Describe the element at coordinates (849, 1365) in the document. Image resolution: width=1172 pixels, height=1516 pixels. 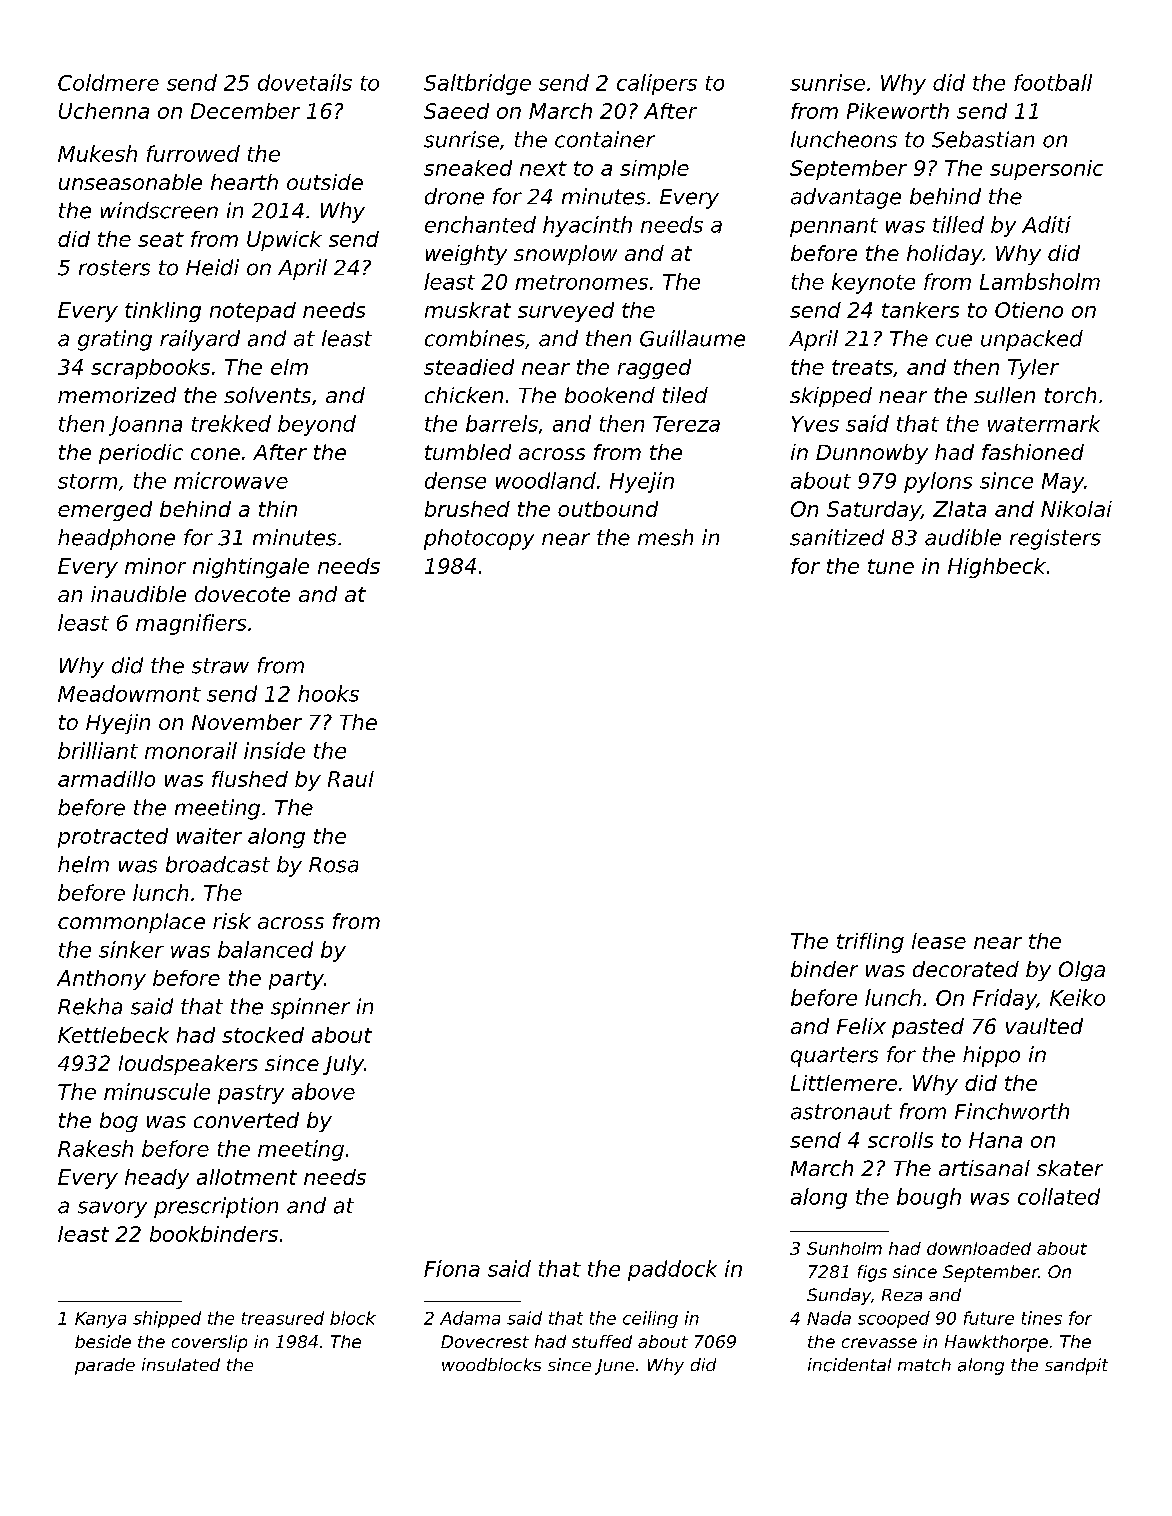
I see `incidental` at that location.
